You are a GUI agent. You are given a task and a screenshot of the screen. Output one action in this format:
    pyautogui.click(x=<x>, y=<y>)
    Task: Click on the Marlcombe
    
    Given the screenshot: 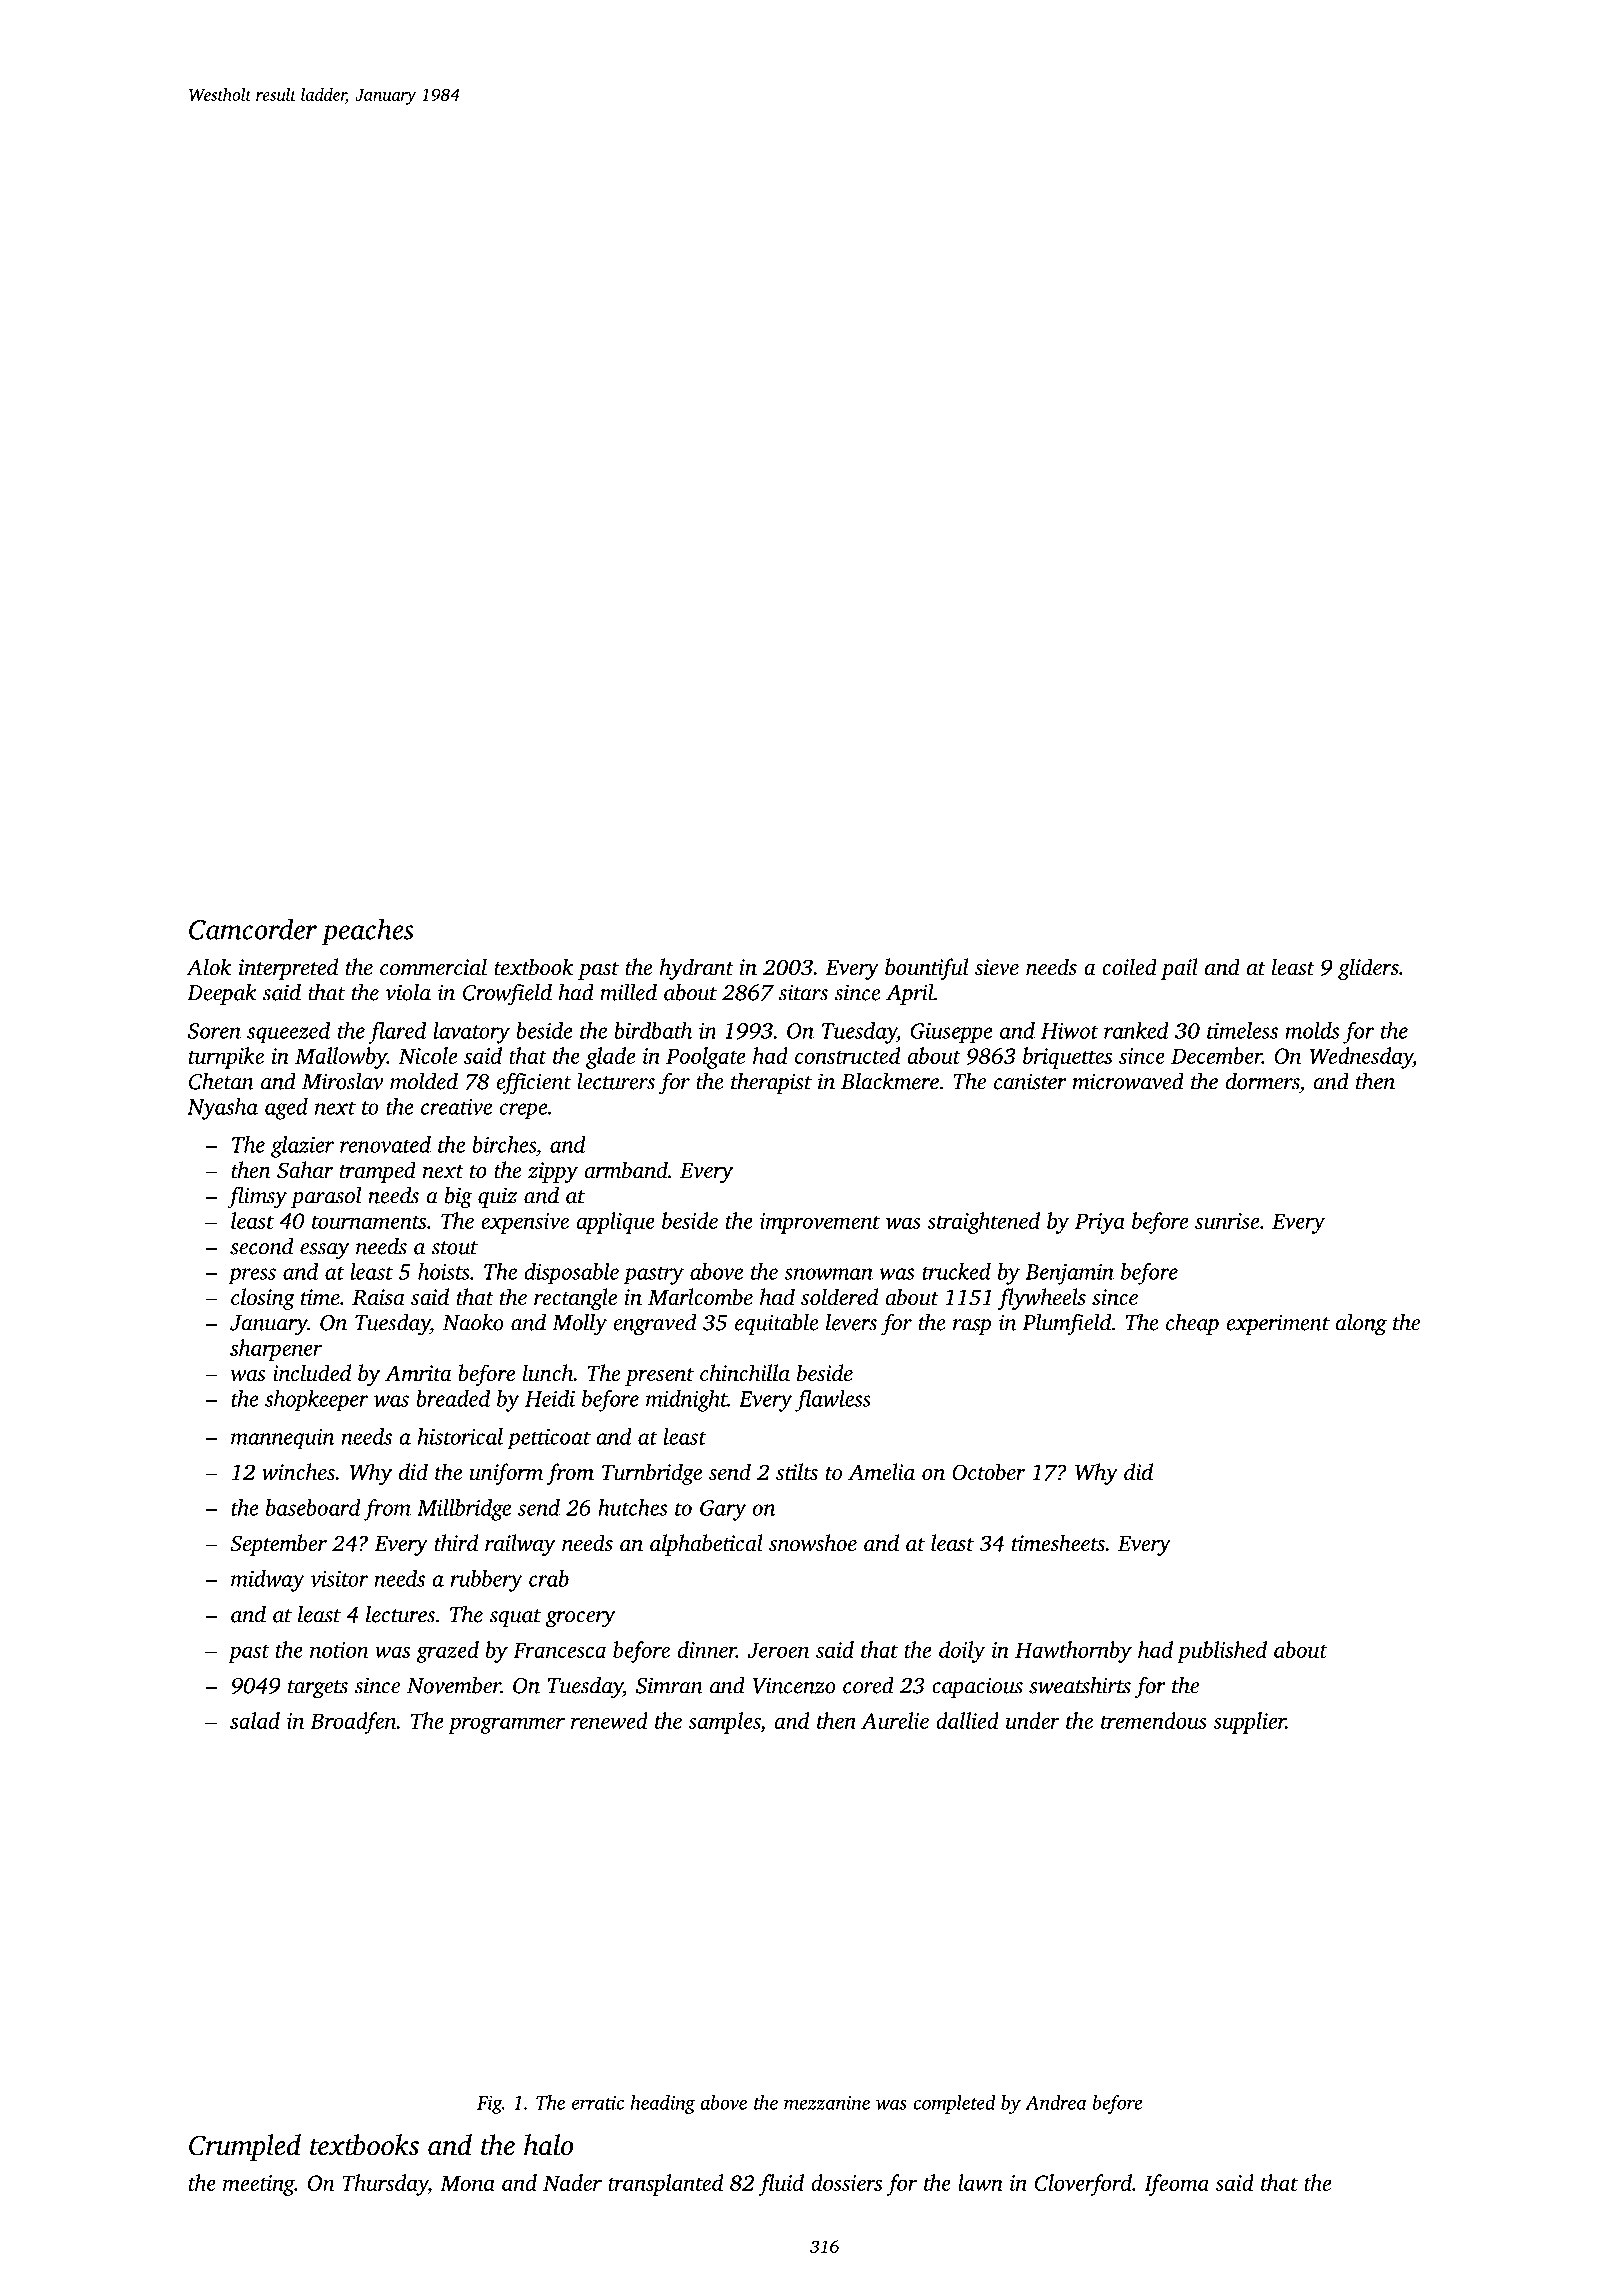 What is the action you would take?
    pyautogui.click(x=700, y=1297)
